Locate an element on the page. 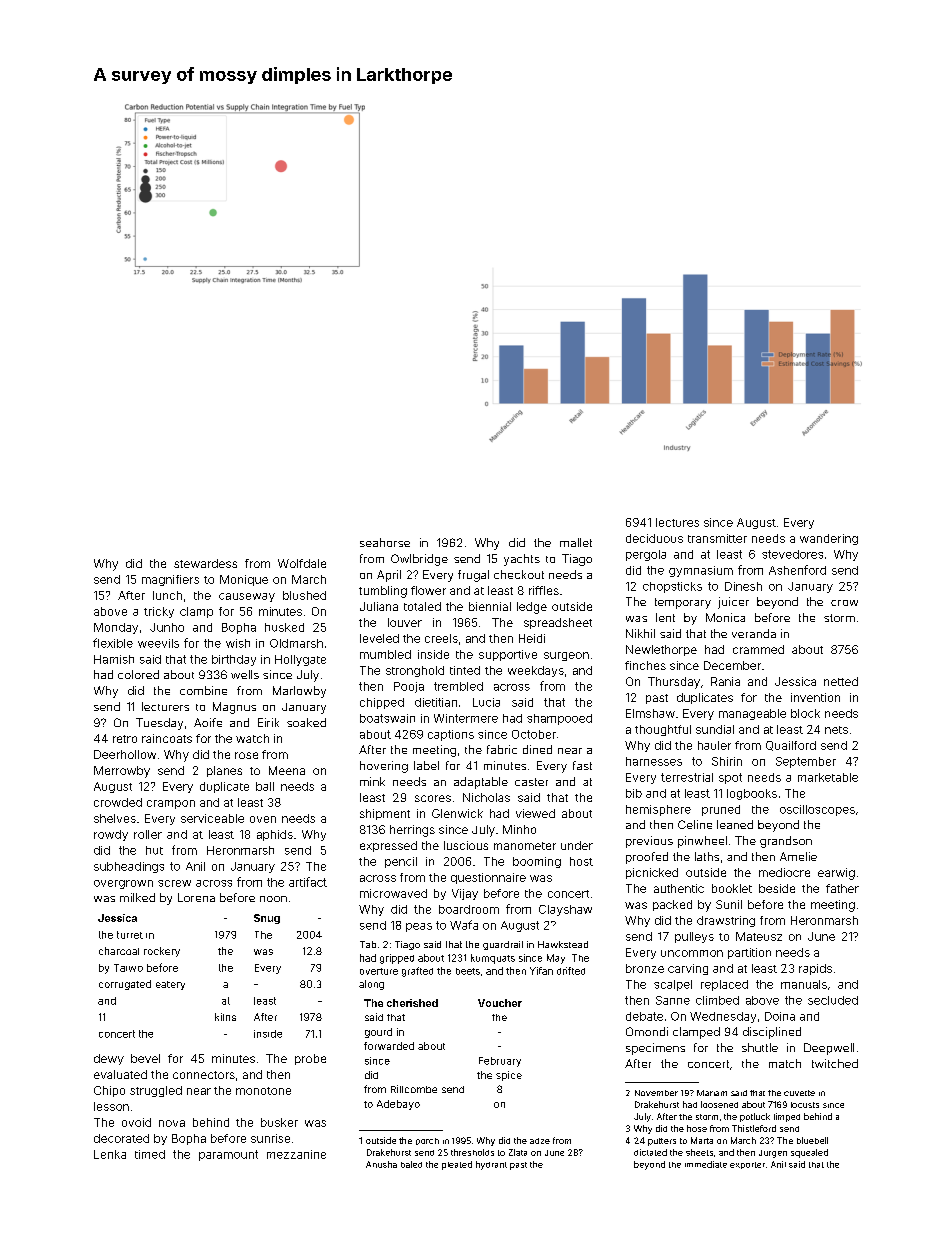 This page has height=1233, width=952. exporter is located at coordinates (747, 1165).
